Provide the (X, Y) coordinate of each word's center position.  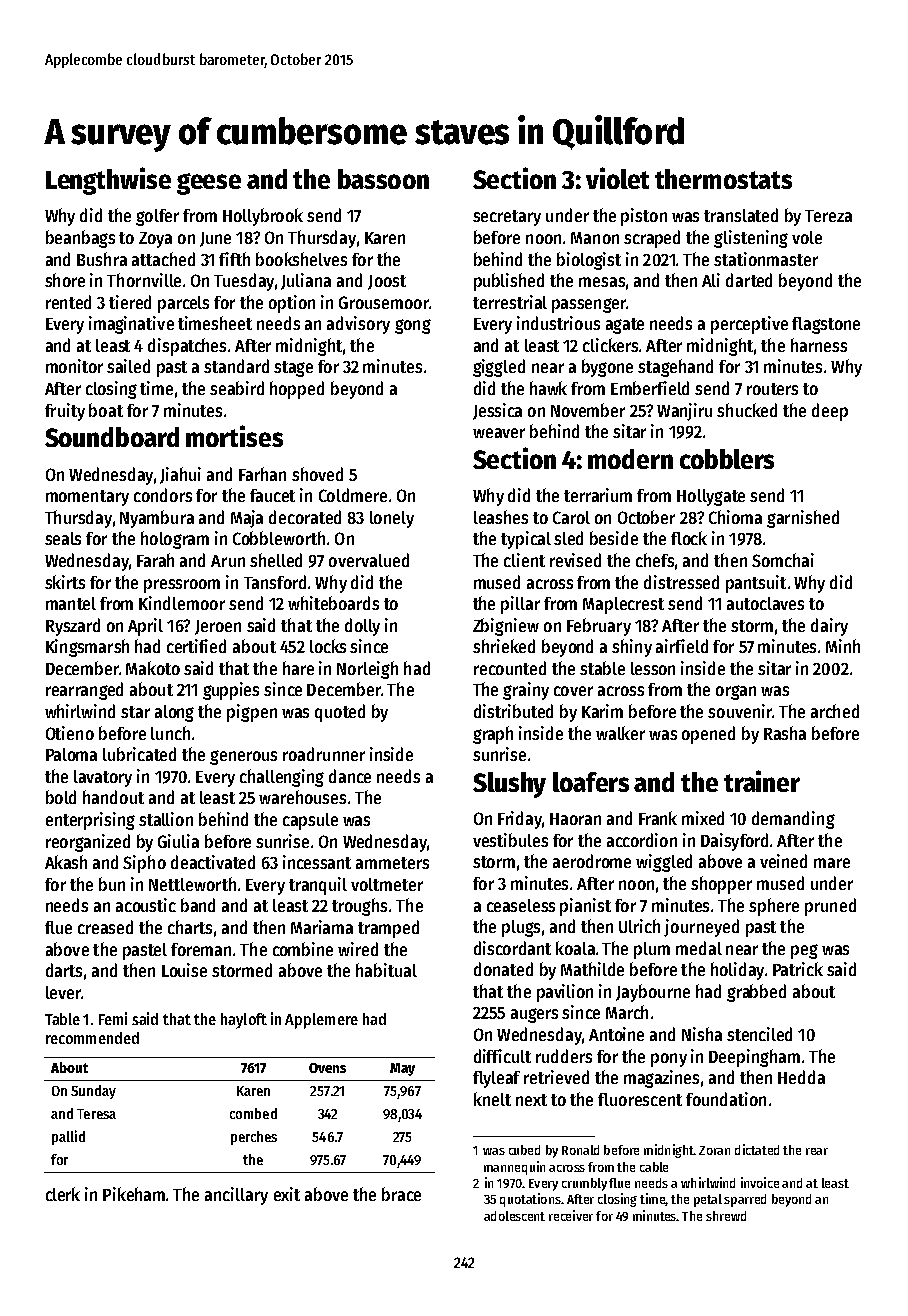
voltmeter (387, 884)
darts (64, 970)
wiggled (664, 863)
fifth (234, 259)
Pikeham (134, 1194)
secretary (507, 218)
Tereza (828, 216)
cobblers (727, 459)
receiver (571, 1215)
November (588, 410)
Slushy (509, 785)
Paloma (71, 754)
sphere (774, 907)
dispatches (187, 347)
